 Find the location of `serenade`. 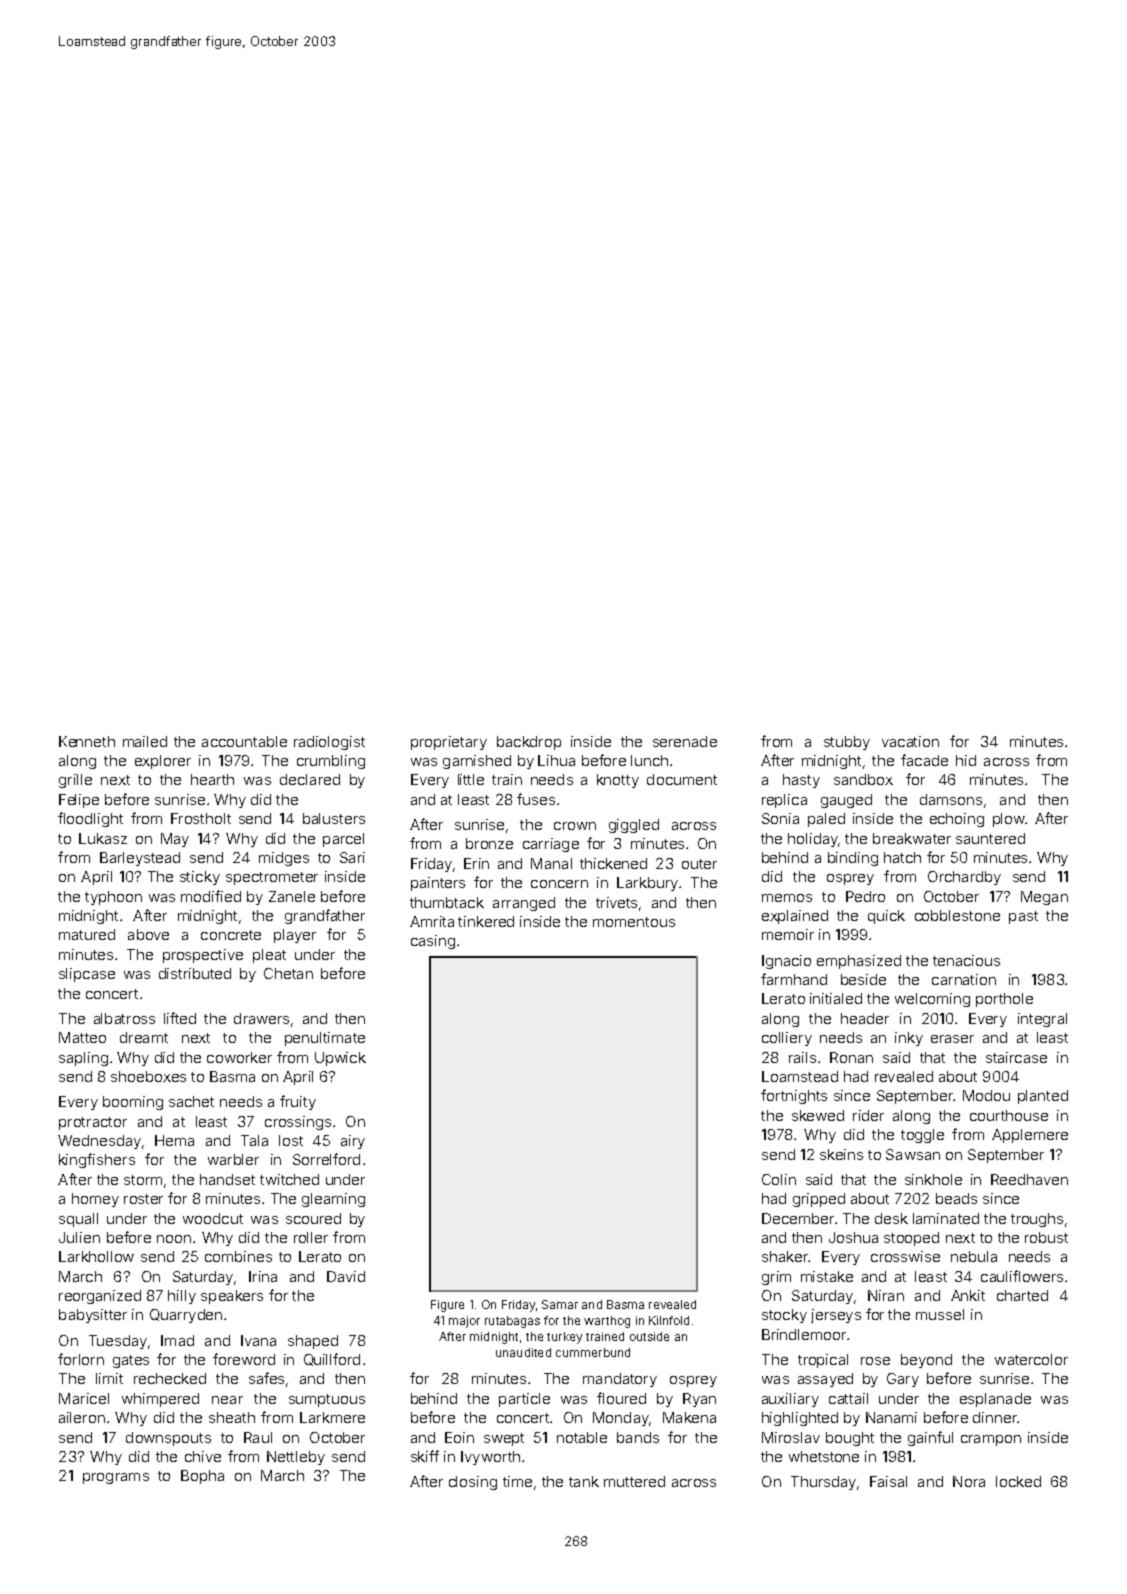

serenade is located at coordinates (685, 741).
